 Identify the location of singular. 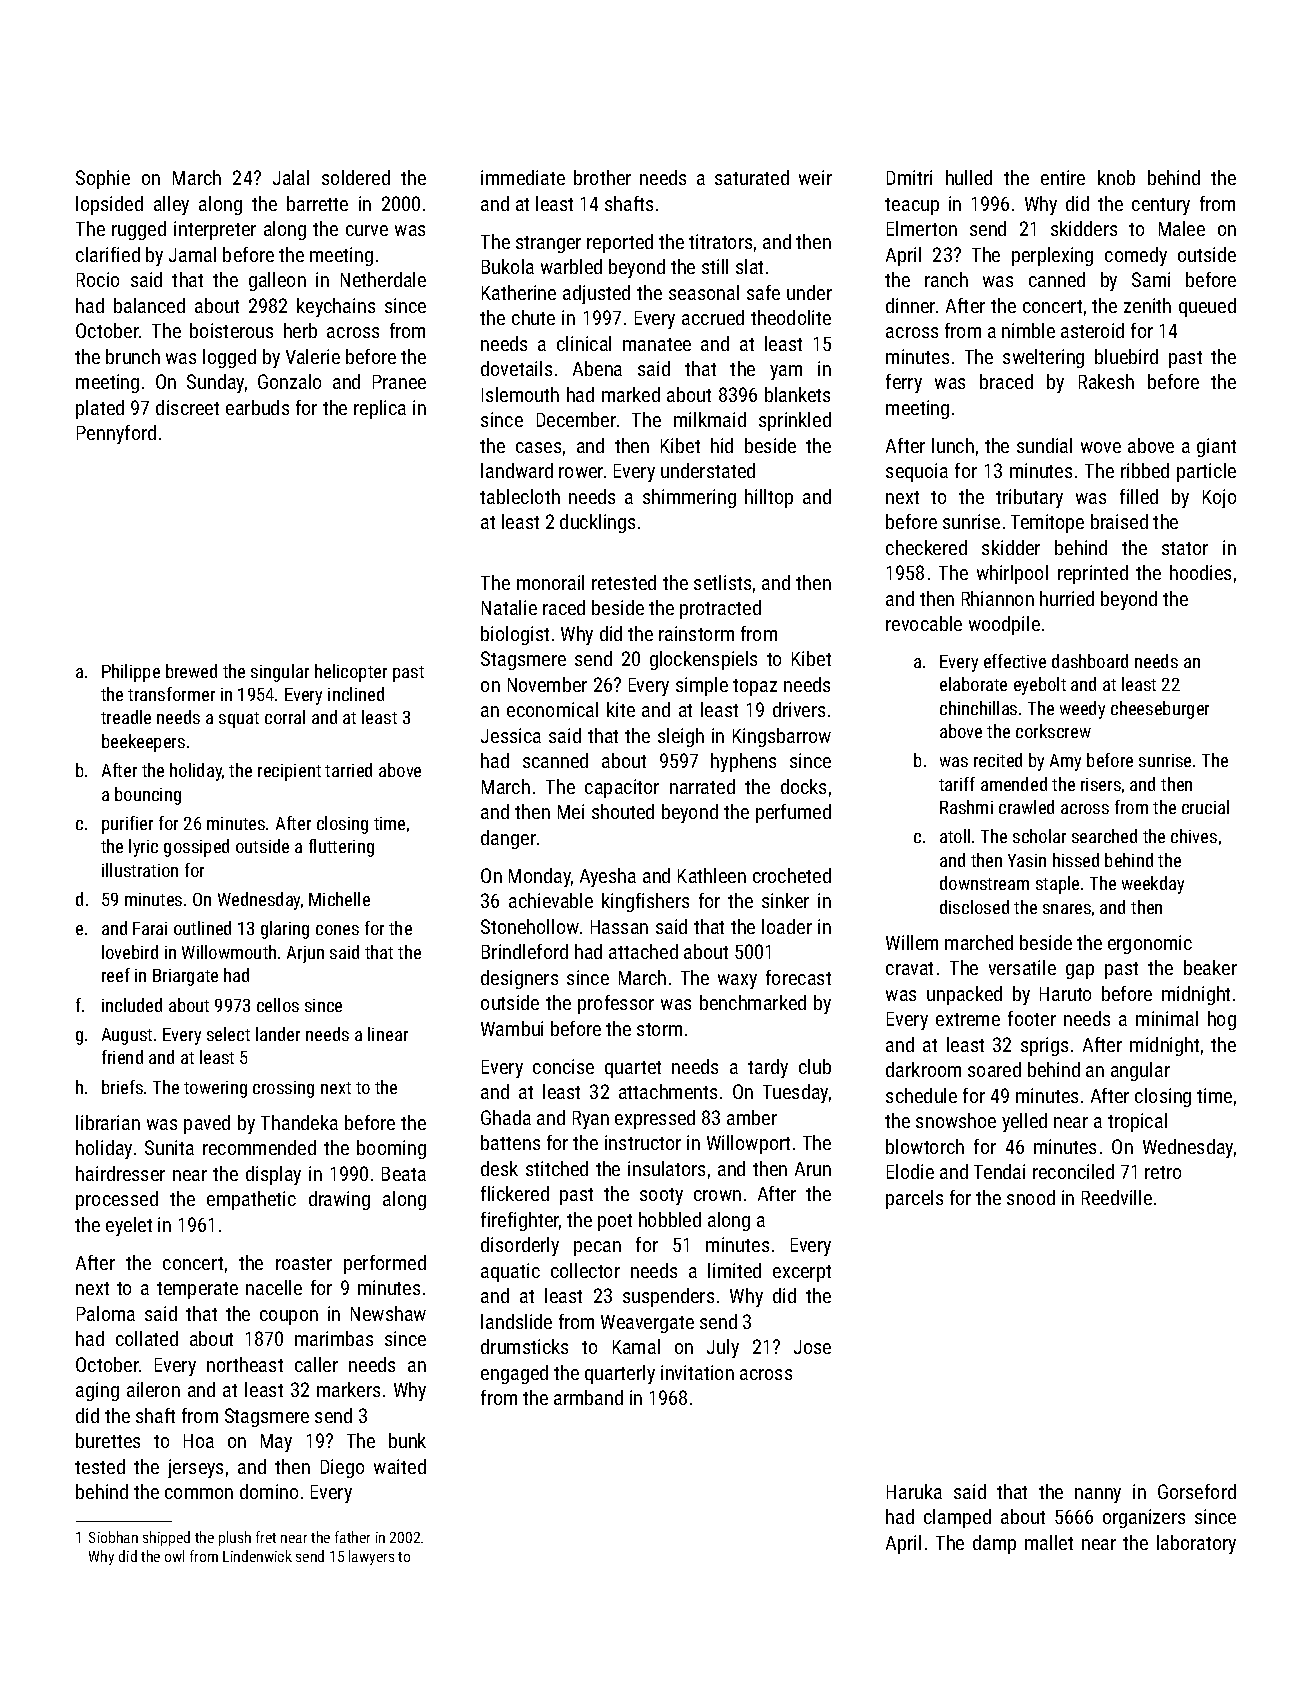
(280, 673).
